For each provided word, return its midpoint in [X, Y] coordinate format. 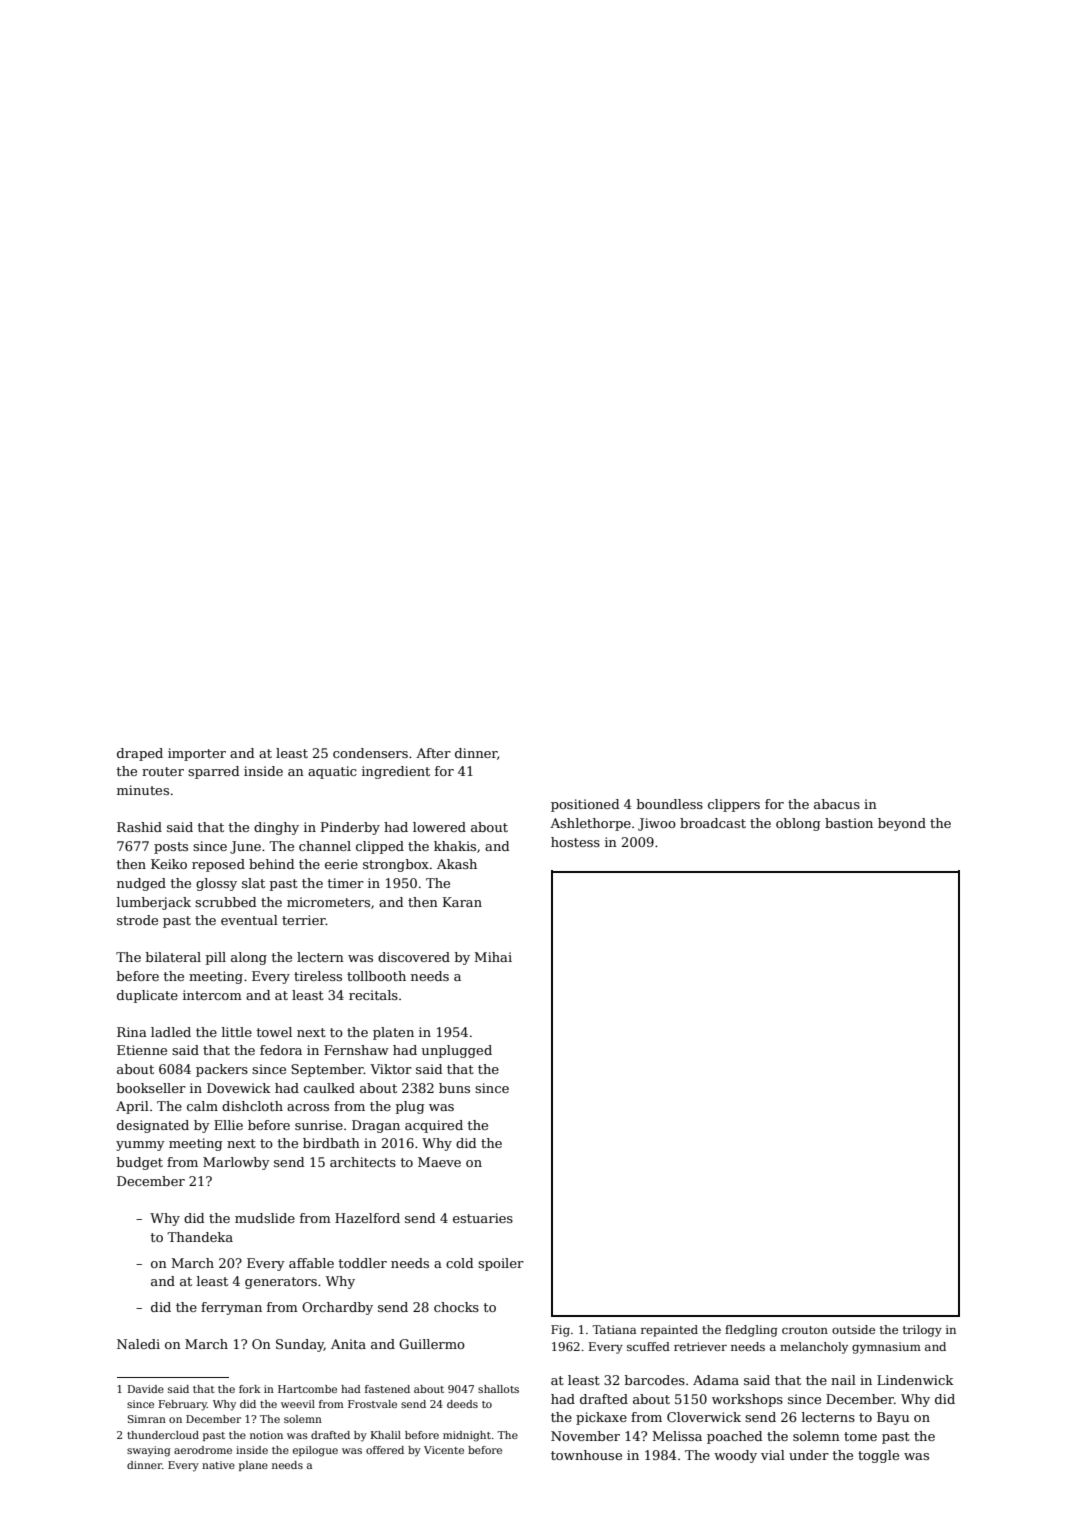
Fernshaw [356, 1050]
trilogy [922, 1331]
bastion [849, 823]
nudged [141, 884]
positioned [585, 805]
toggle [878, 1456]
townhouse [586, 1455]
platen [393, 1033]
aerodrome [203, 1450]
